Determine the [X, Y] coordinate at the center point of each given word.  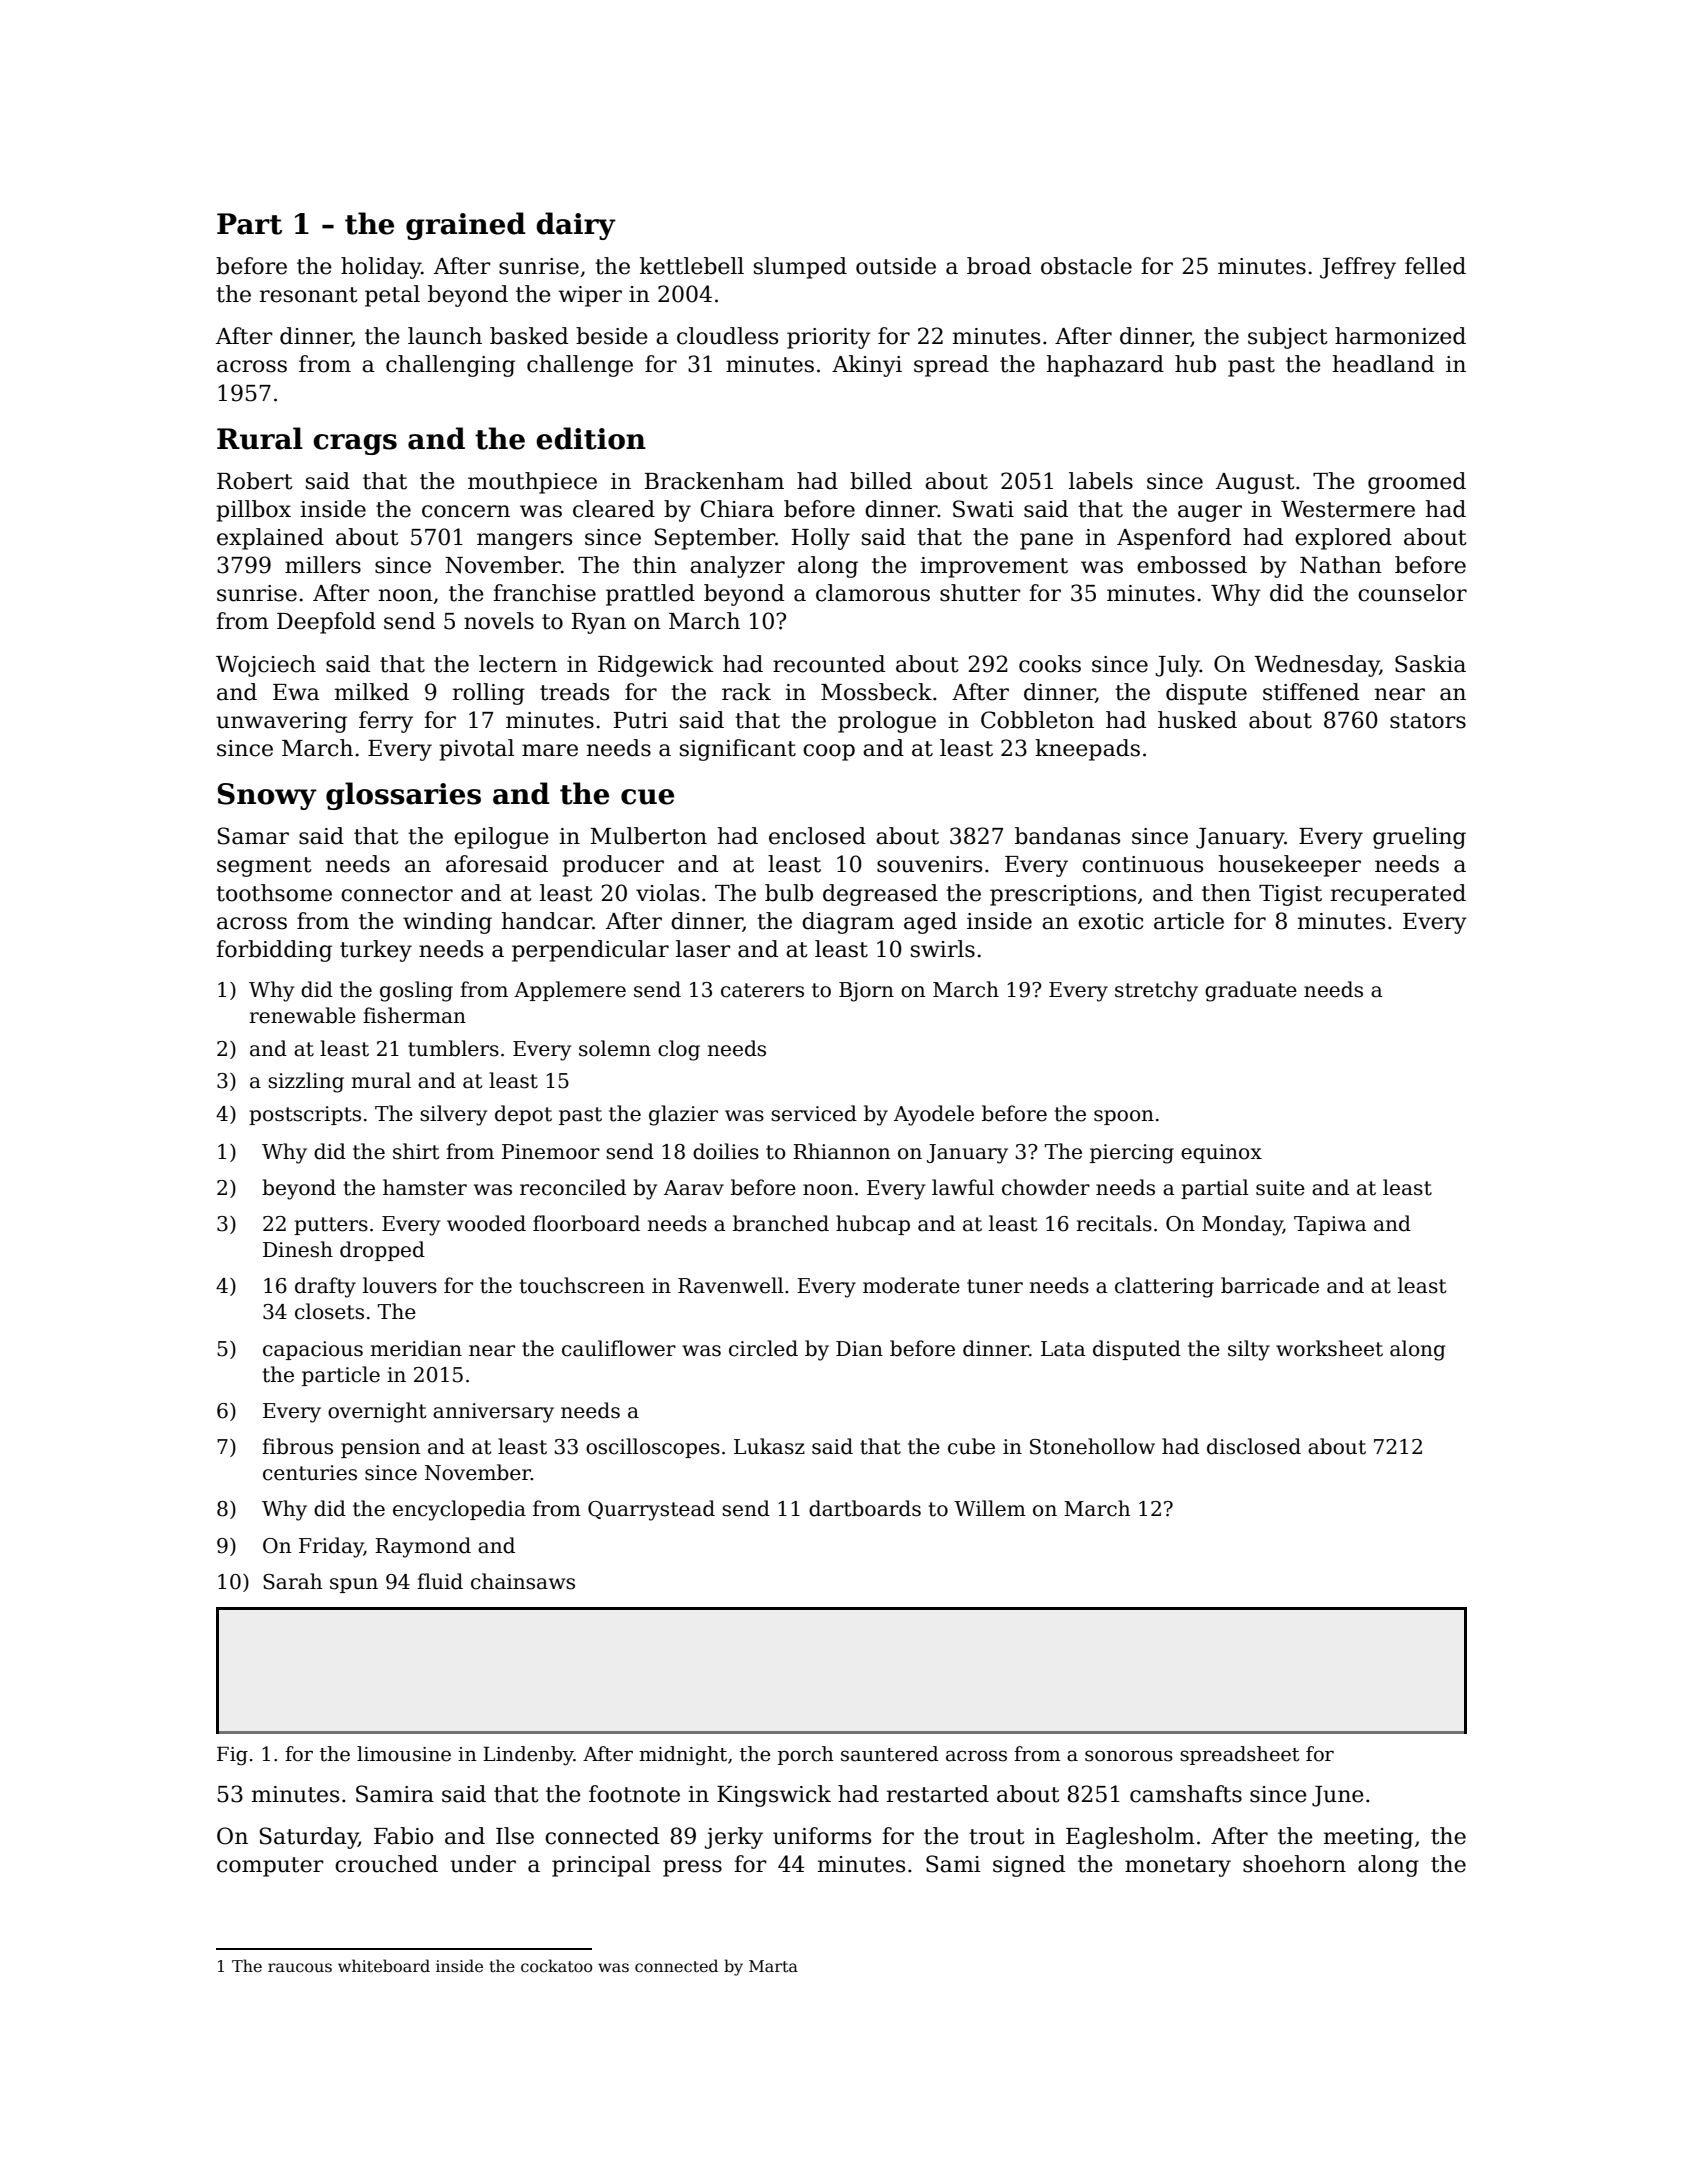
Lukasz [769, 1446]
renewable [302, 1015]
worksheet [1329, 1348]
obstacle [1086, 266]
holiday [381, 268]
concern [466, 511]
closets [329, 1311]
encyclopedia [459, 1510]
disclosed [1254, 1446]
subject [1288, 338]
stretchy [1156, 991]
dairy [576, 226]
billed [881, 481]
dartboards [865, 1508]
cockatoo [557, 1966]
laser [703, 949]
